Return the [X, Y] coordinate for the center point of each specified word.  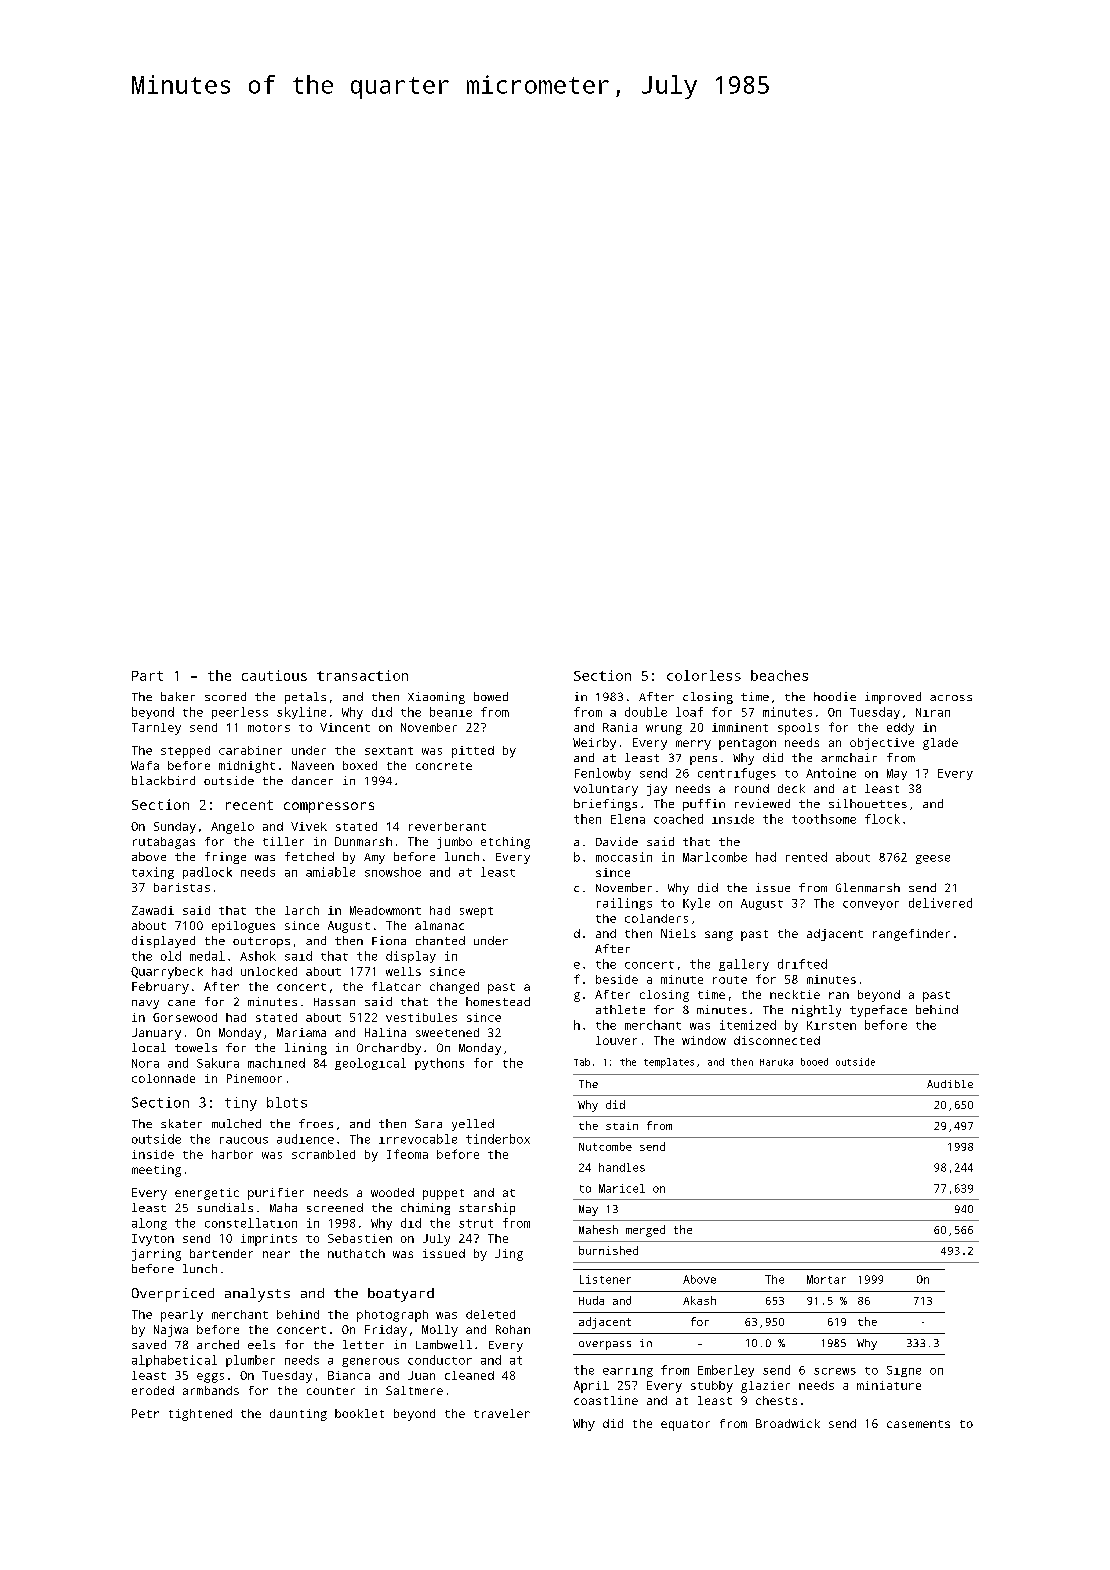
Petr [145, 1413]
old [171, 956]
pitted [473, 752]
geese [933, 859]
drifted [802, 964]
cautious [274, 675]
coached [678, 819]
